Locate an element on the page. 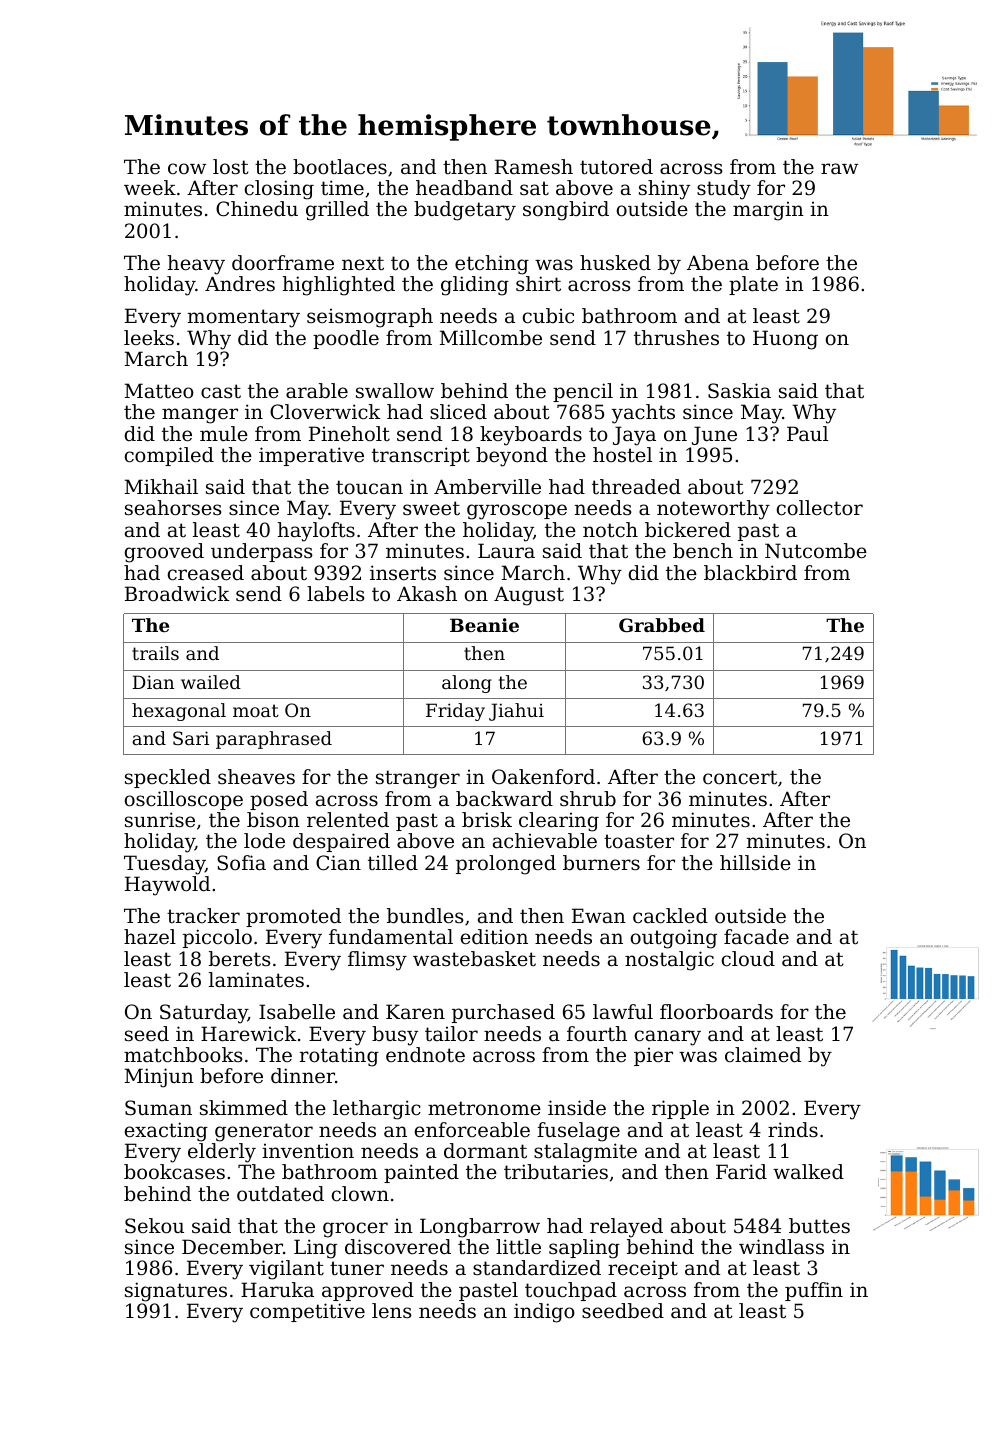 The image size is (997, 1445). collector is located at coordinates (820, 508).
